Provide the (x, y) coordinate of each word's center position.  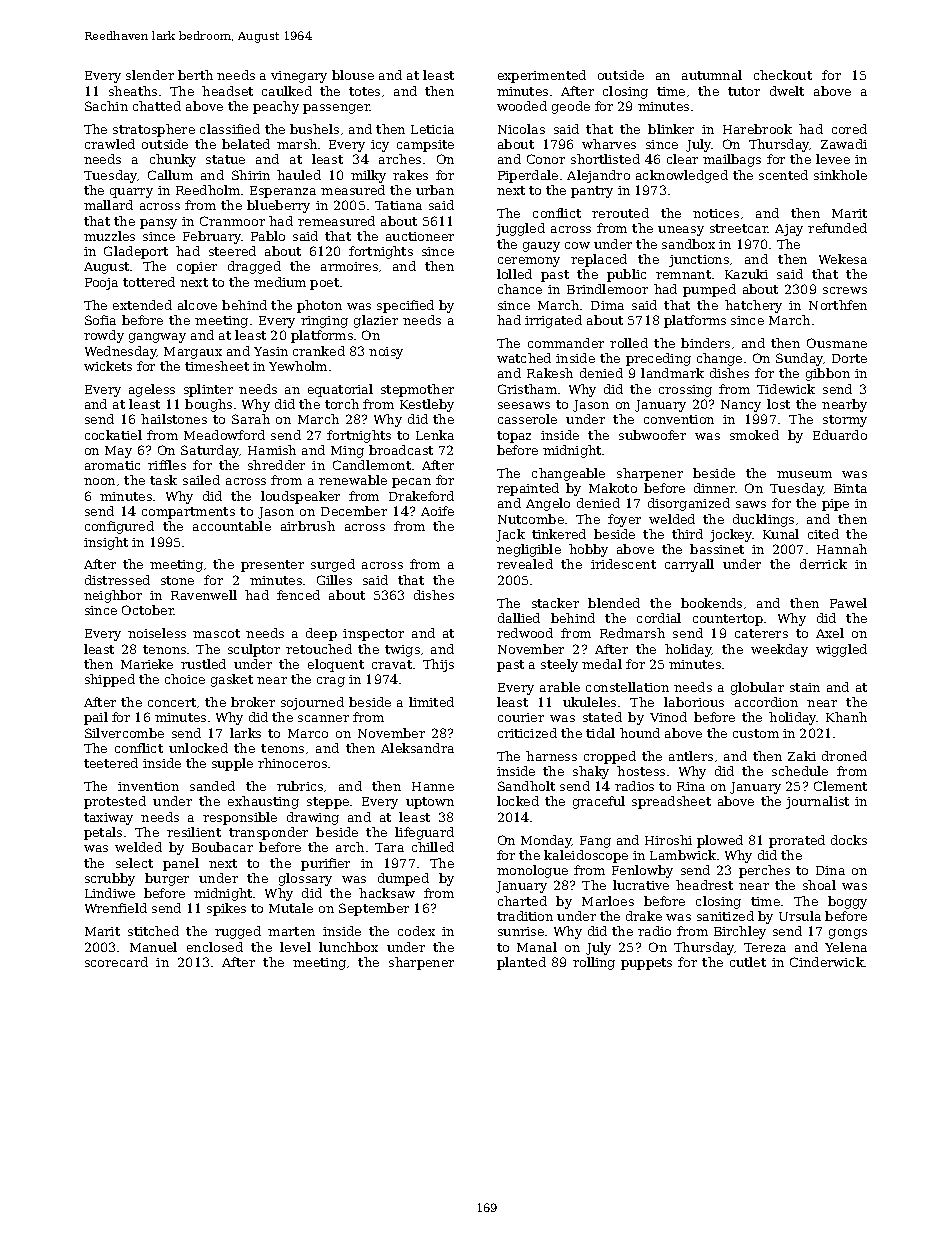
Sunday (799, 359)
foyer (624, 520)
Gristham (527, 389)
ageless (152, 390)
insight (106, 543)
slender (150, 75)
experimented (542, 76)
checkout (783, 75)
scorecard (116, 962)
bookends (711, 603)
